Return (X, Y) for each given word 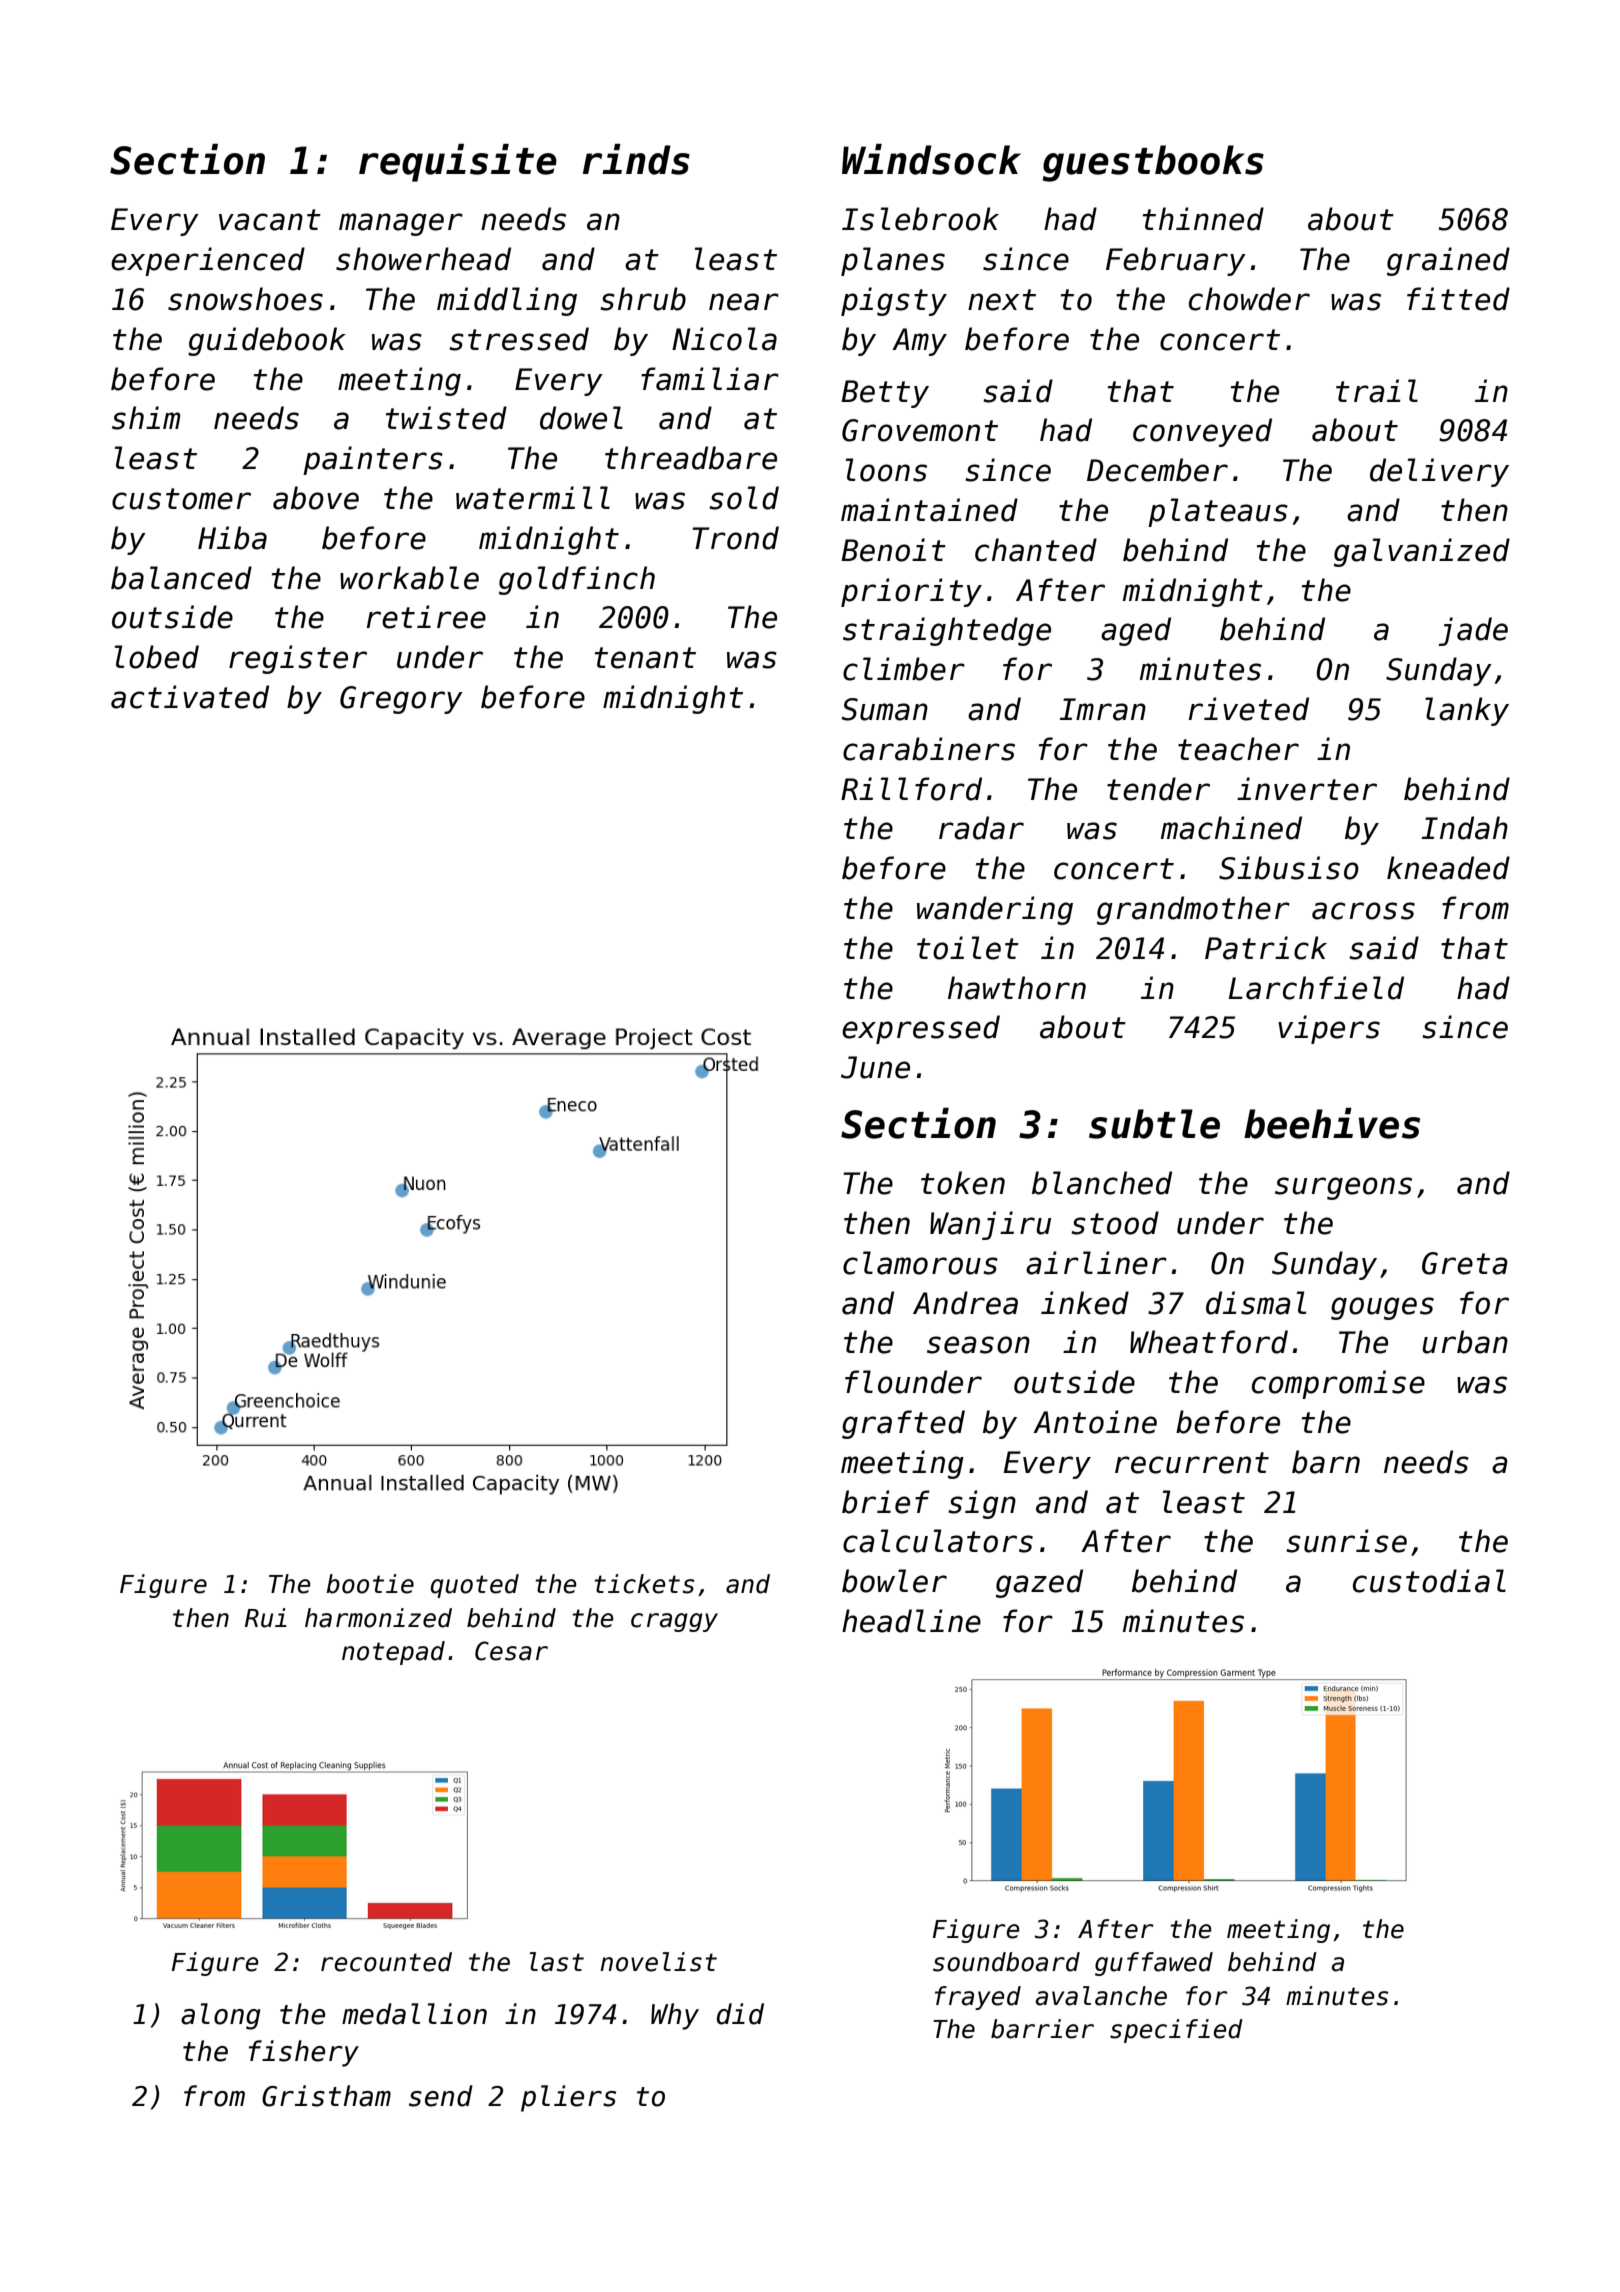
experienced (208, 261)
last (556, 1962)
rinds (636, 159)
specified (1176, 2031)
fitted (1458, 299)
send (441, 2096)
